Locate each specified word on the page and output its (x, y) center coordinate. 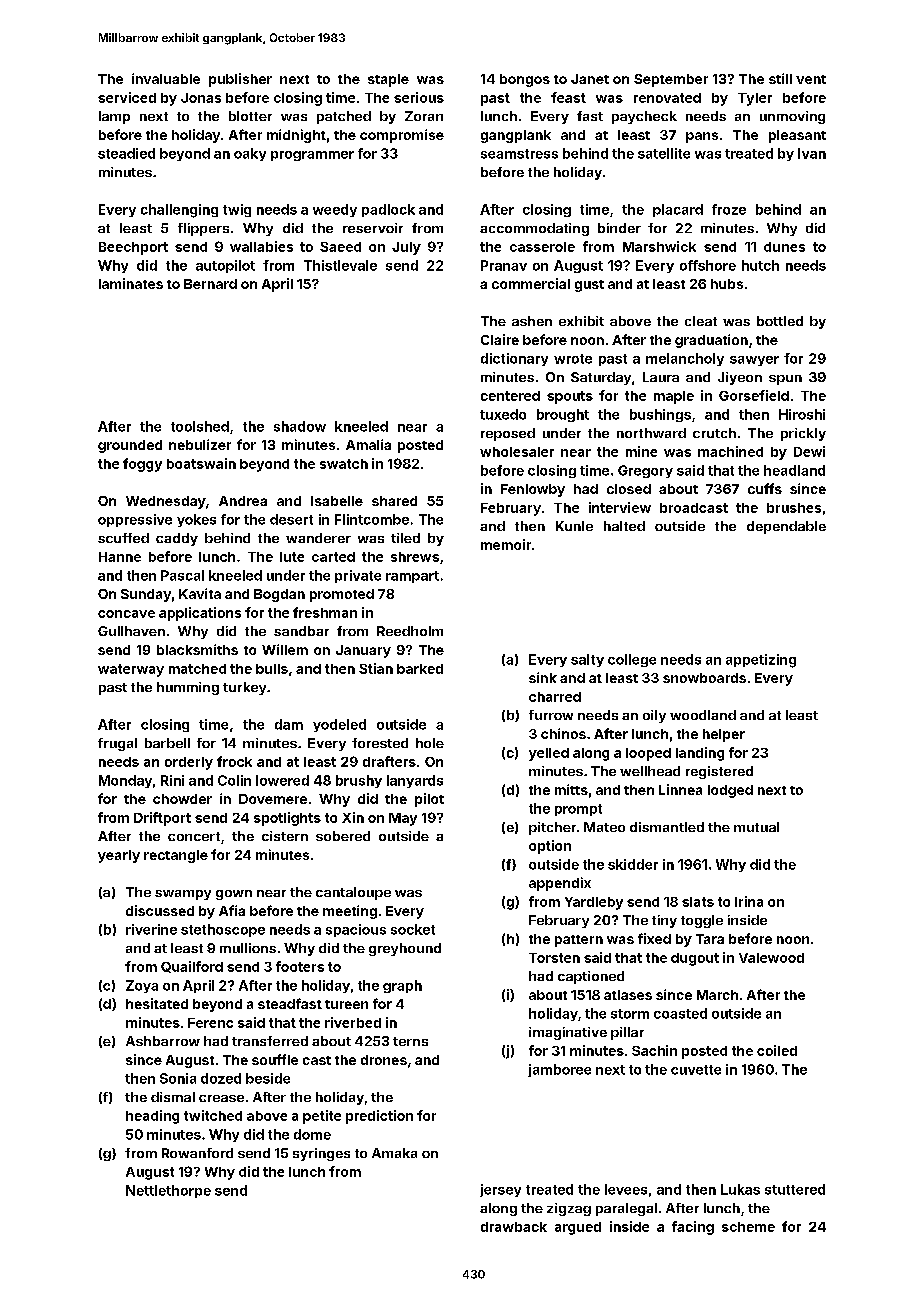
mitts (571, 789)
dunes (784, 247)
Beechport (133, 248)
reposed (508, 434)
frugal (117, 744)
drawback (514, 1227)
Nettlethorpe (168, 1191)
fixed (654, 938)
